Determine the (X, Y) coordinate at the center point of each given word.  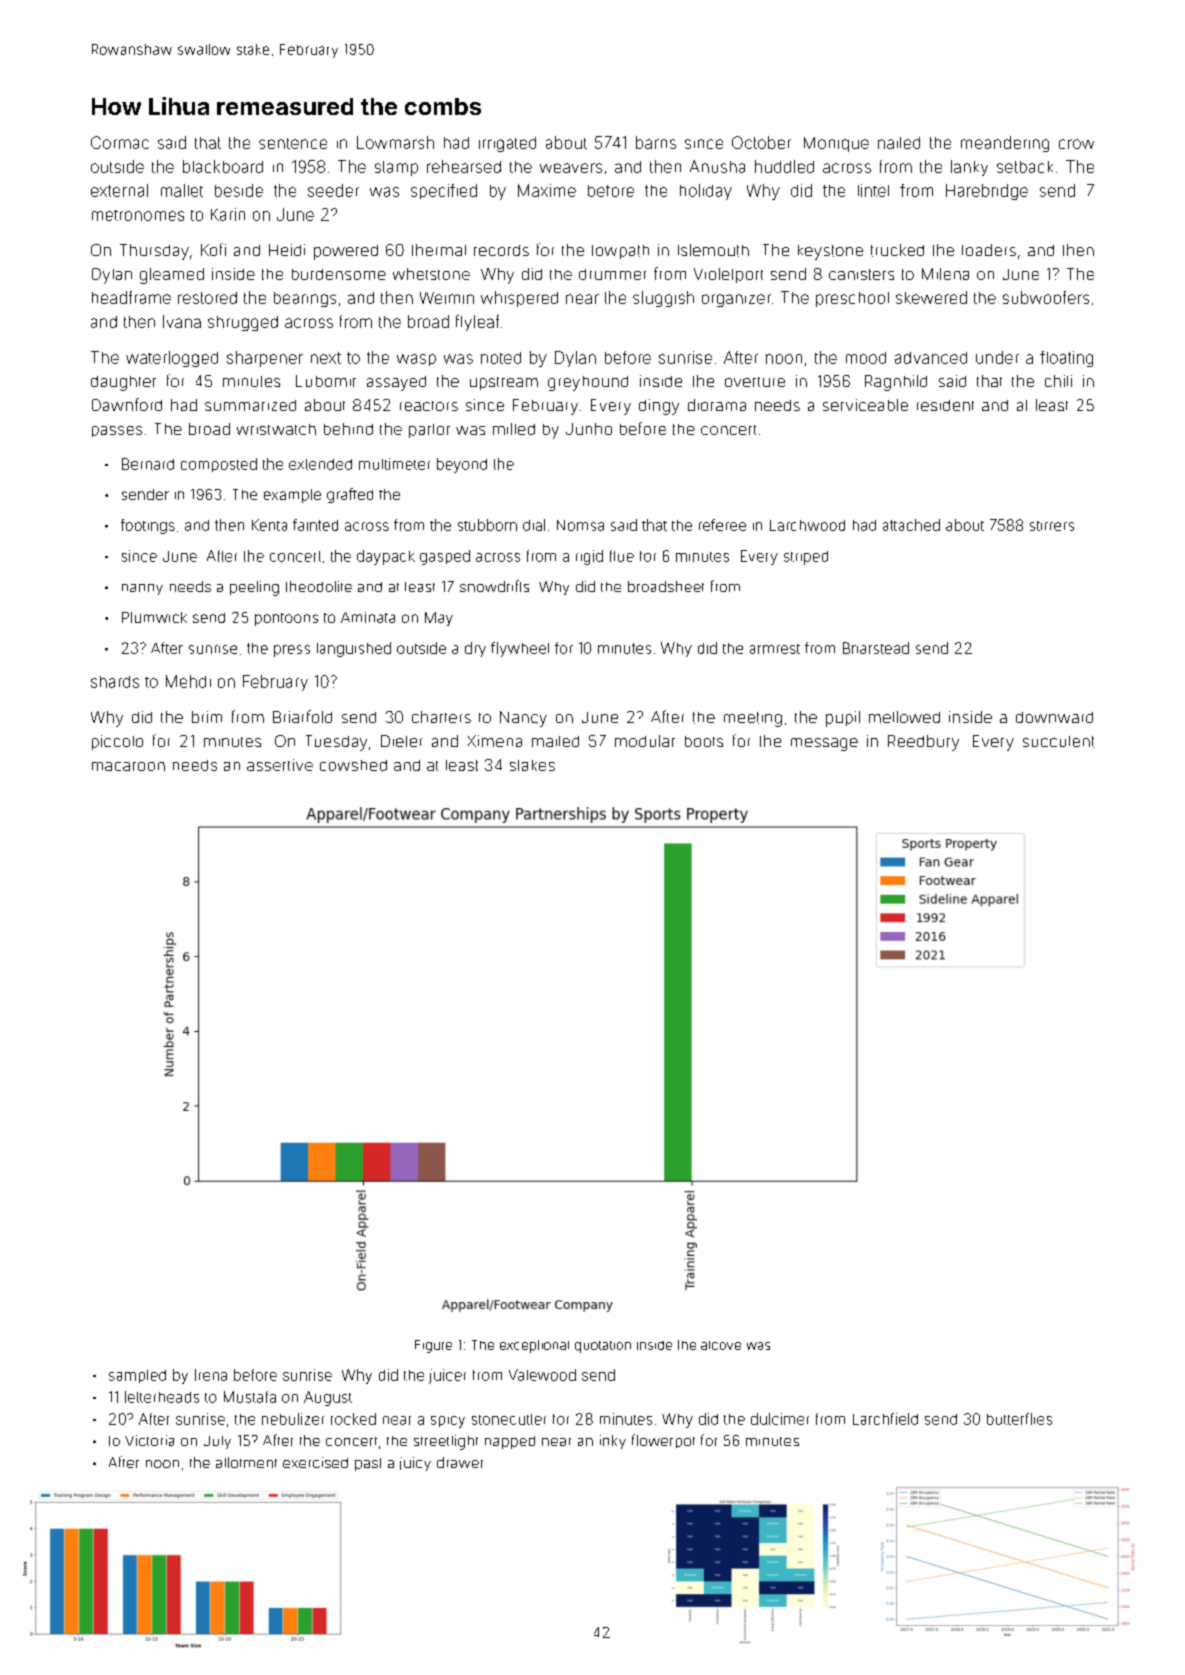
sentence (293, 143)
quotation (603, 1347)
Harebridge (987, 192)
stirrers (1052, 526)
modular (645, 741)
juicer (447, 1376)
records (501, 250)
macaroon (128, 766)
